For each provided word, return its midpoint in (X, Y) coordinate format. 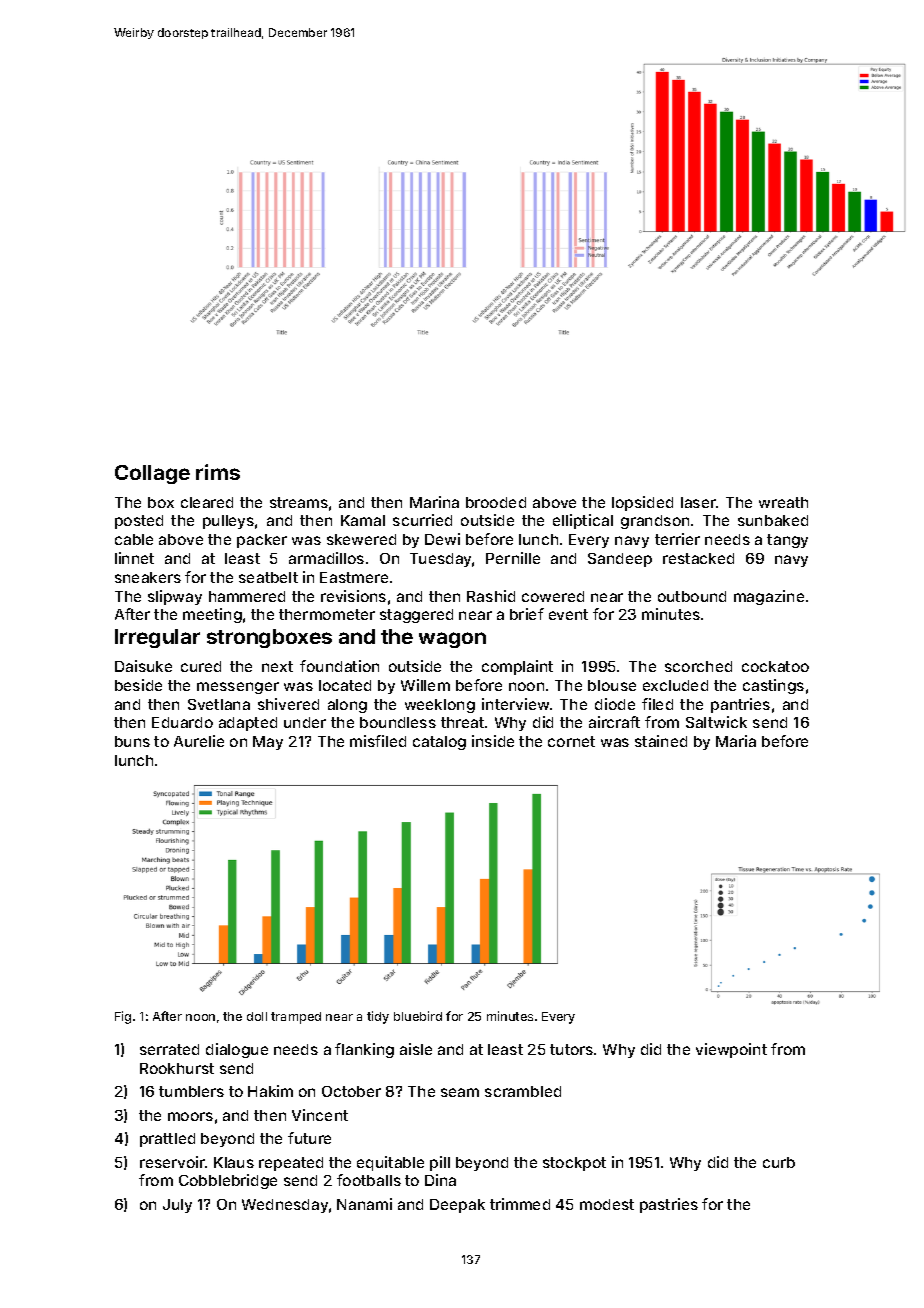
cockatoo (775, 666)
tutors (571, 1049)
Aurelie (199, 741)
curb (779, 1162)
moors (190, 1116)
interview (515, 704)
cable (134, 539)
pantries (740, 705)
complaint (517, 667)
